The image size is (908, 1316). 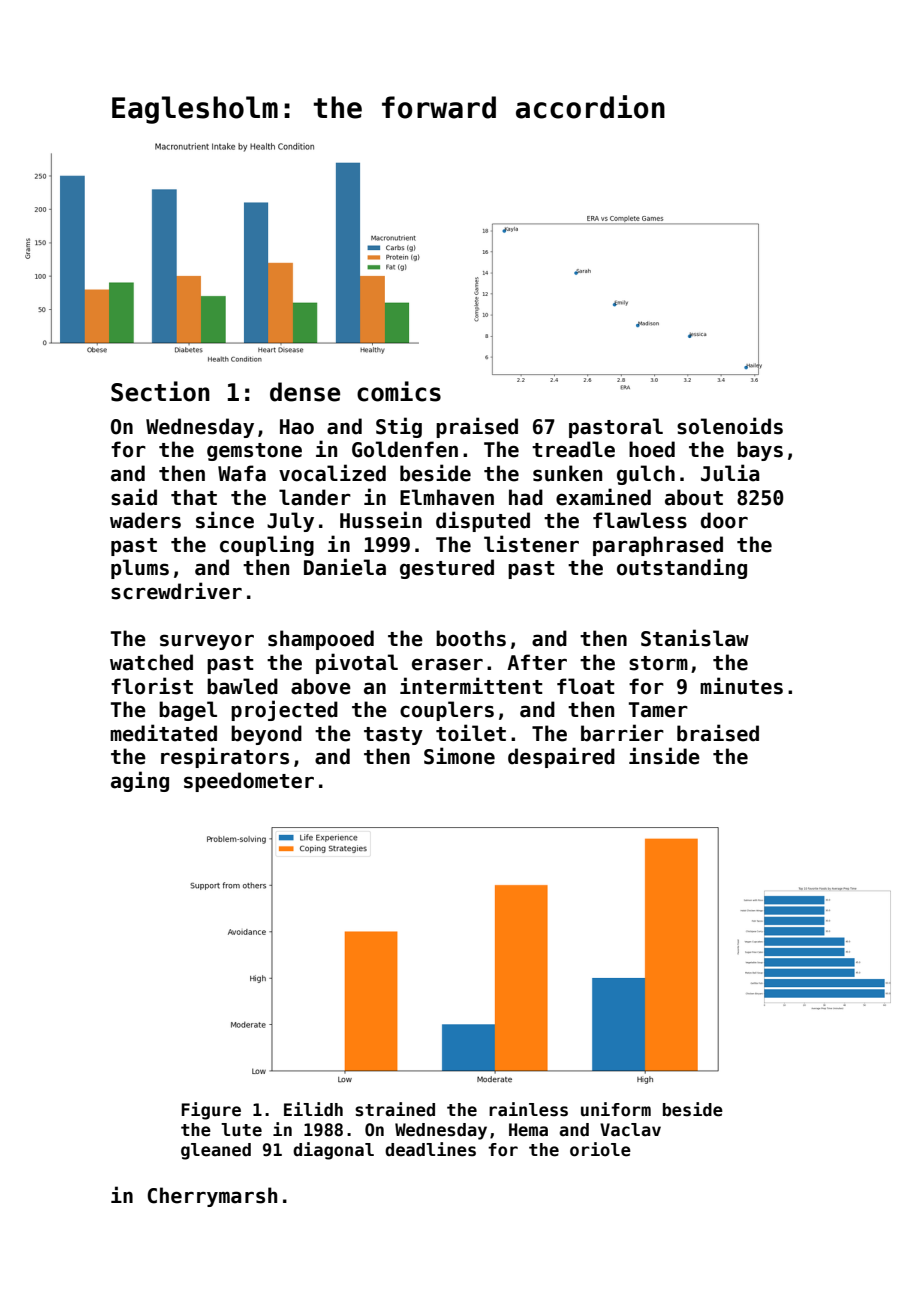 What do you see at coordinates (430, 1149) in the document?
I see `deadlines` at bounding box center [430, 1149].
